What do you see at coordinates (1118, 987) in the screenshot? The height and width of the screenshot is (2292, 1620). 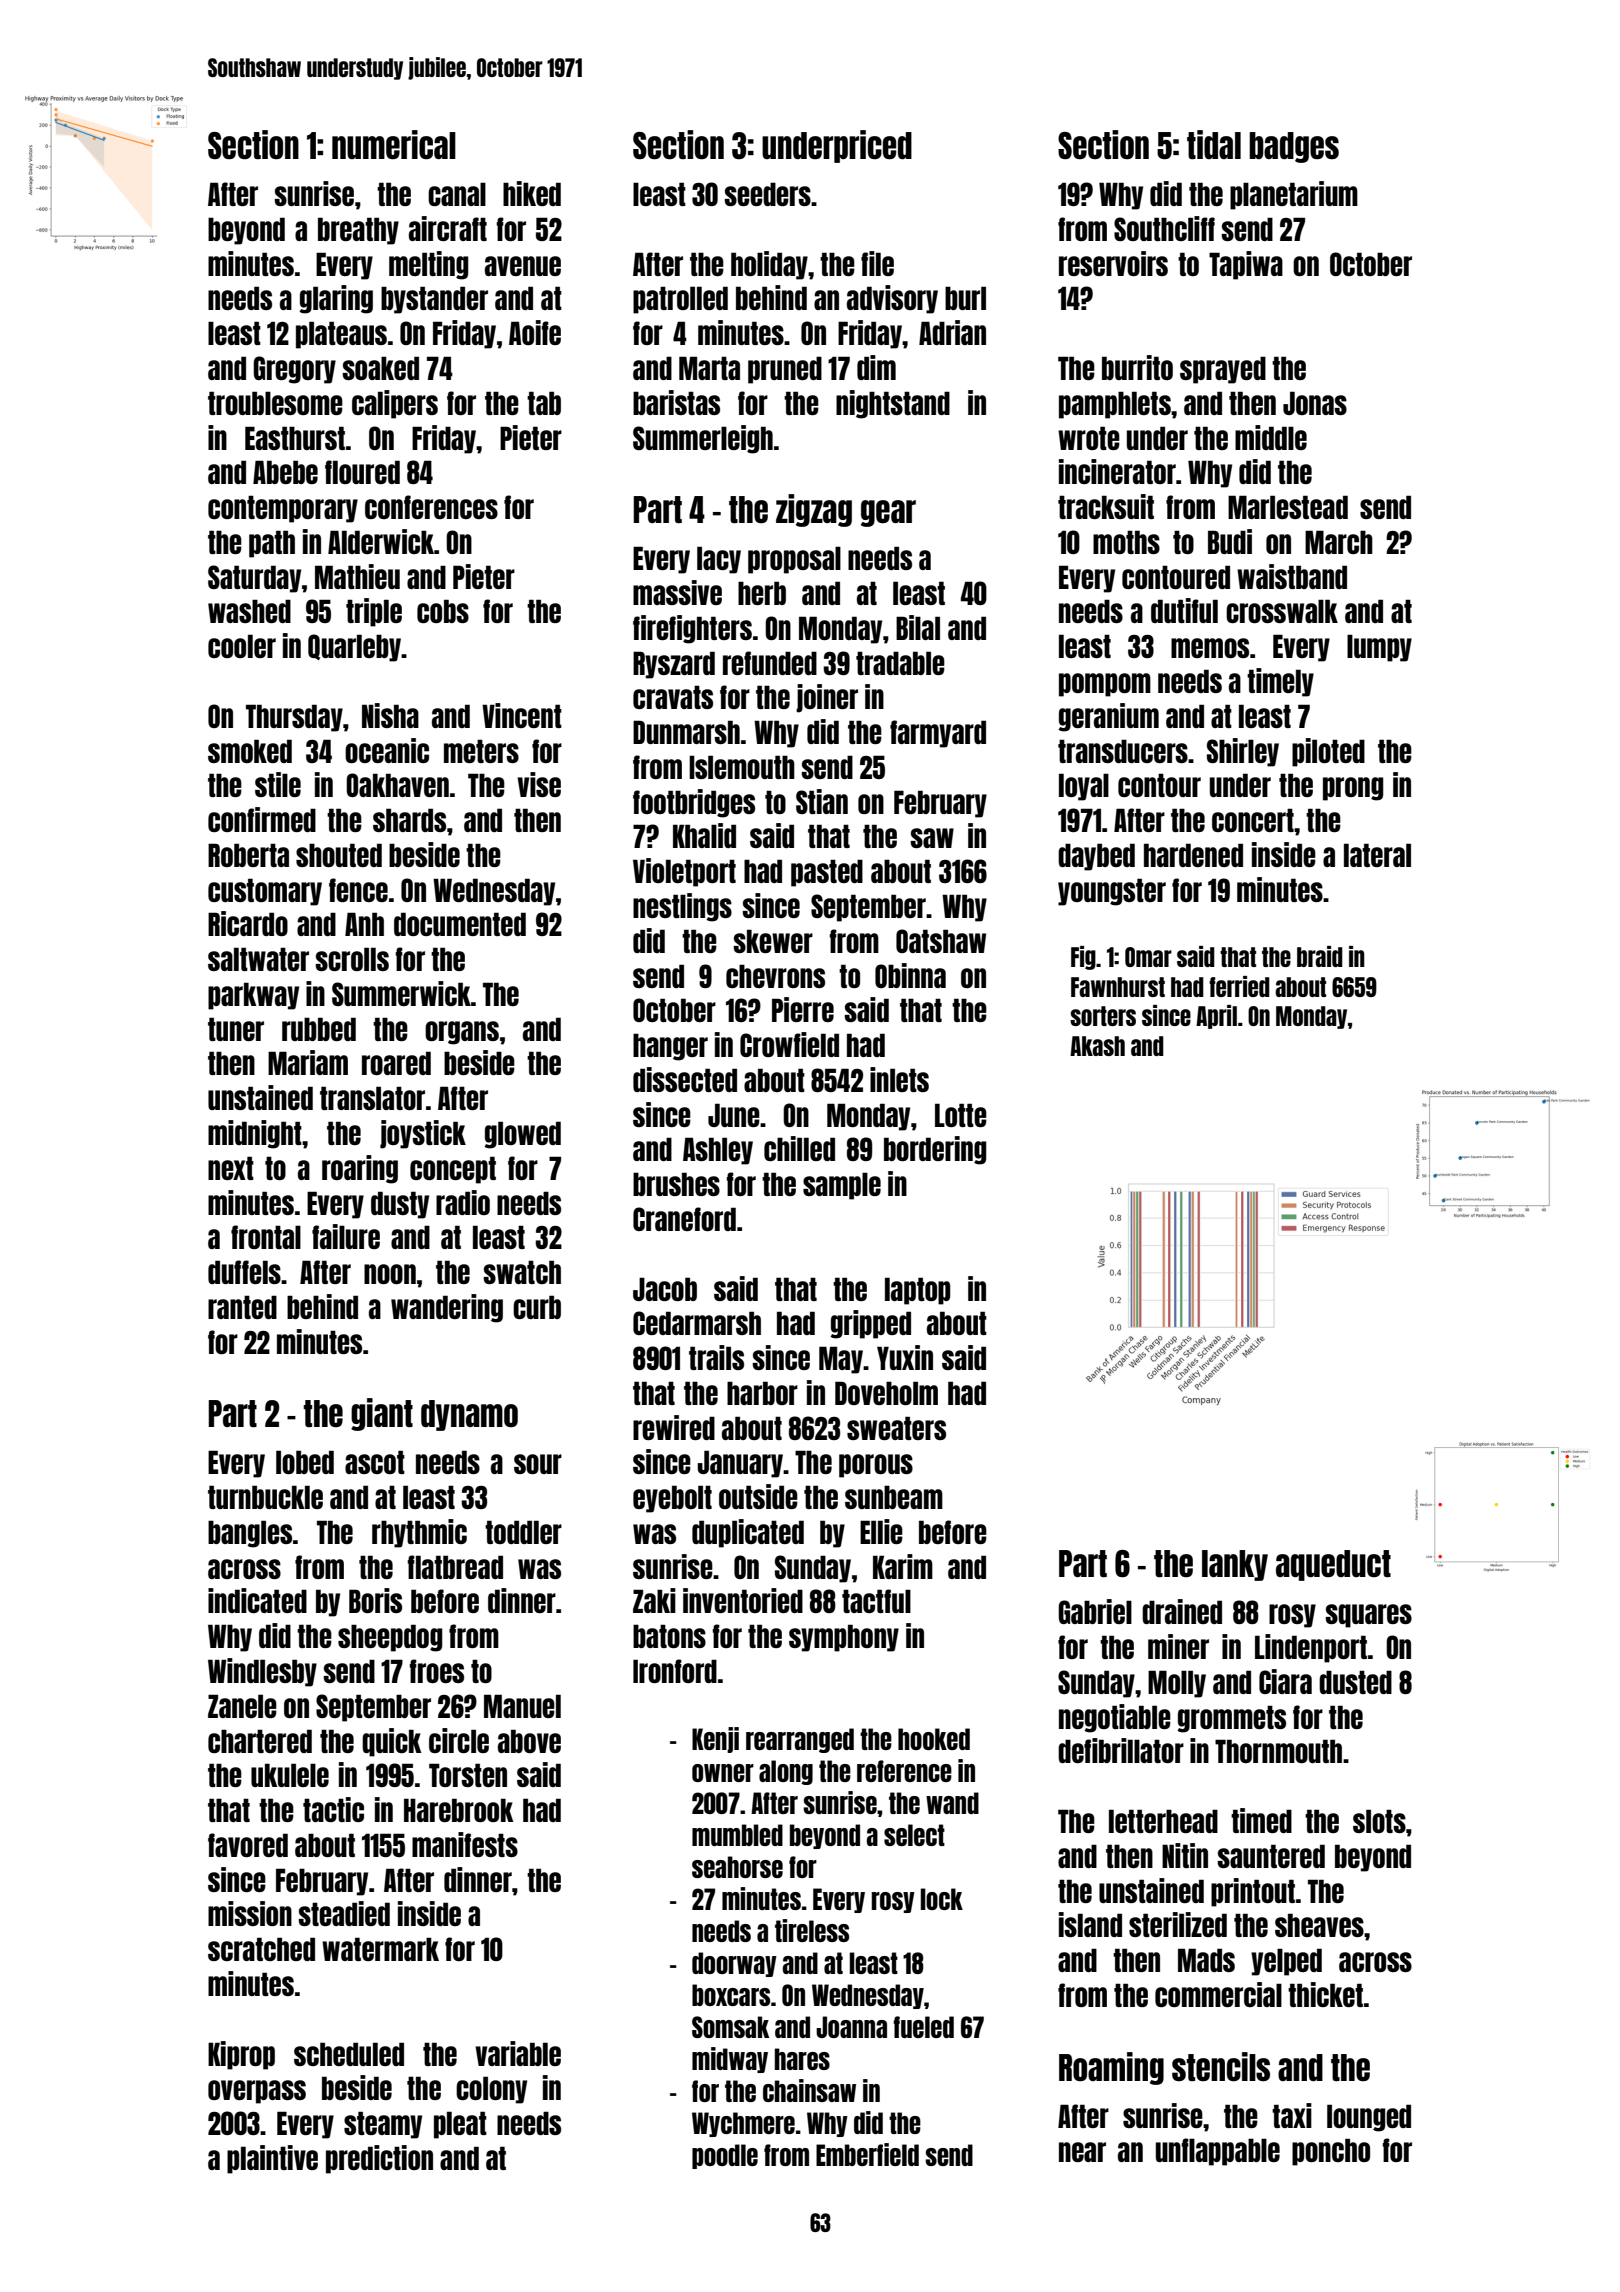 I see `Fawnhurst` at bounding box center [1118, 987].
